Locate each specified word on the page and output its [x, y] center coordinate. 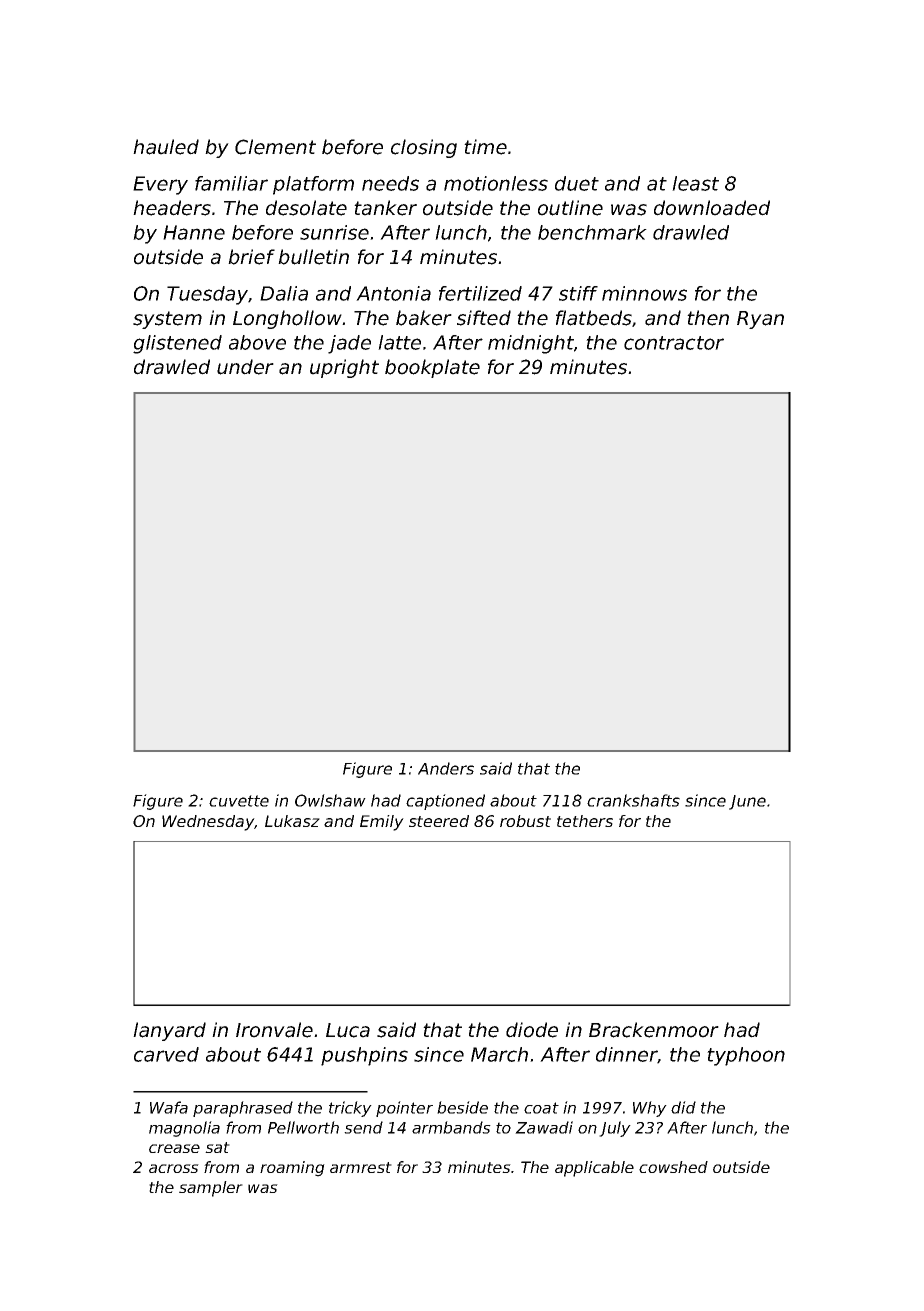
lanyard [169, 1031]
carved [166, 1054]
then [708, 318]
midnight [531, 344]
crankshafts [633, 800]
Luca [348, 1030]
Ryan [760, 320]
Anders [446, 768]
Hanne [194, 232]
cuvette [239, 801]
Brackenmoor [654, 1030]
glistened [177, 344]
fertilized [480, 293]
